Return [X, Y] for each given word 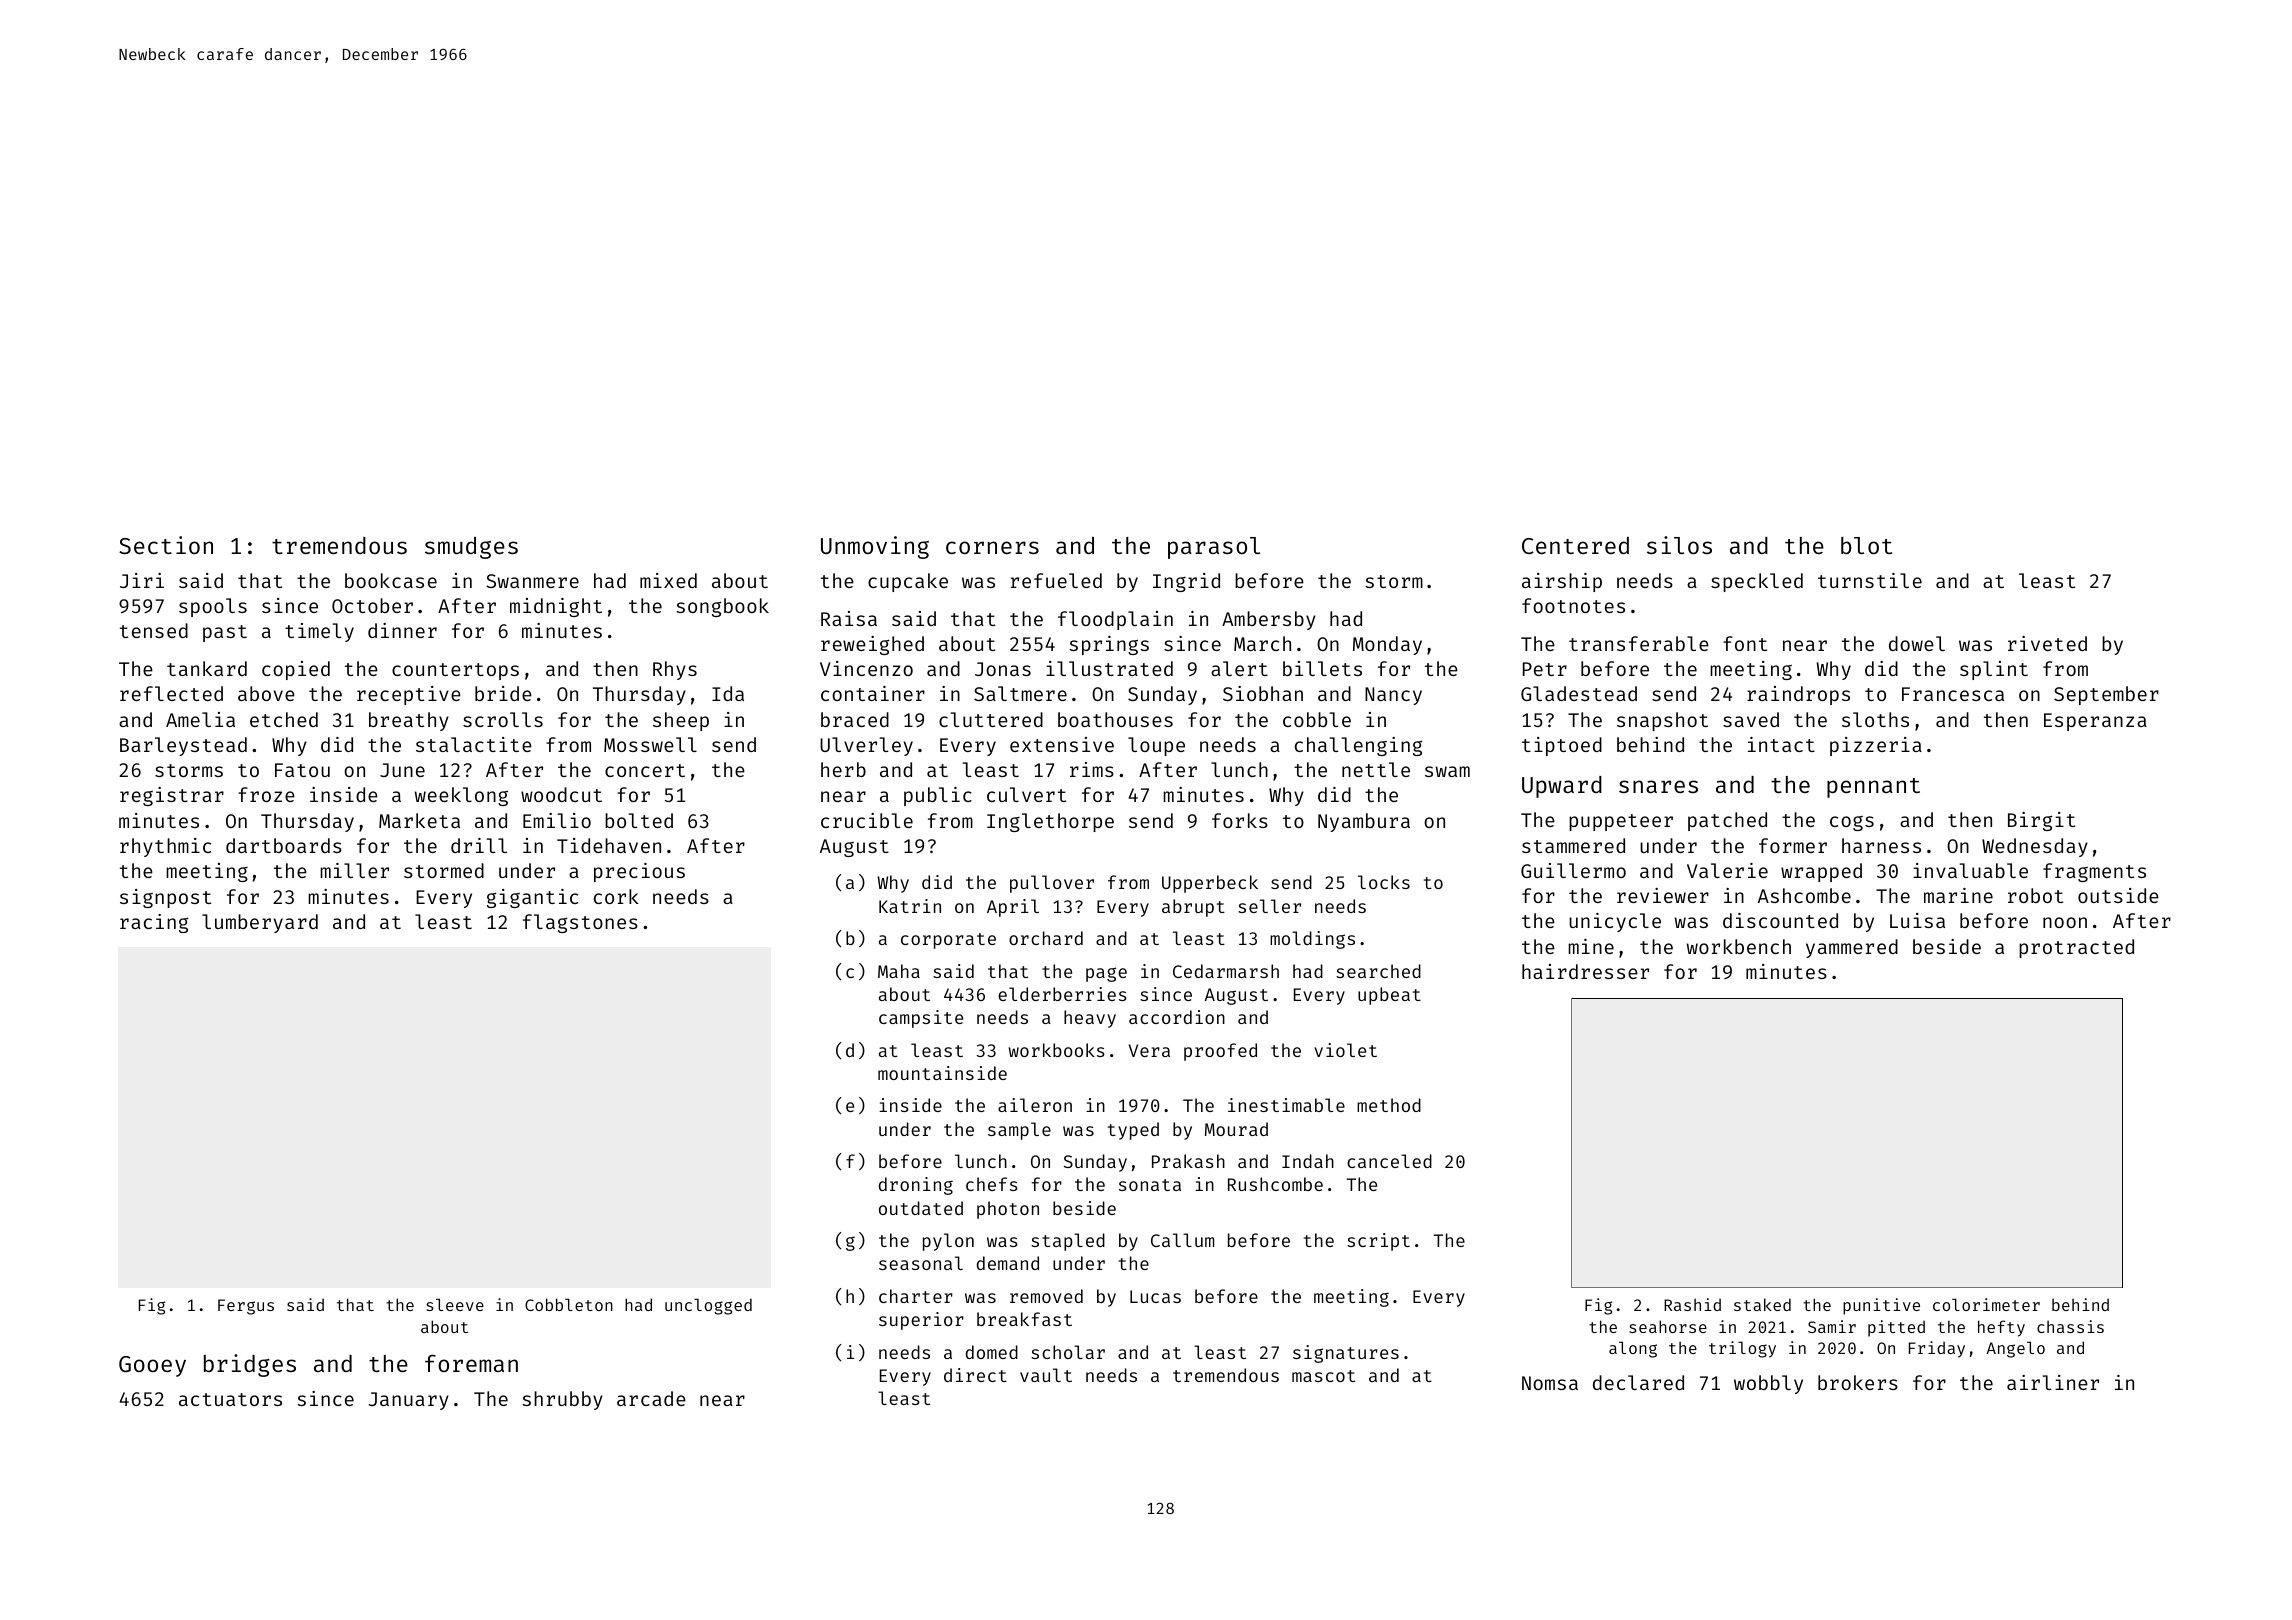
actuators [230, 1399]
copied [296, 670]
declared [1638, 1382]
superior [921, 1321]
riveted [2047, 643]
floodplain [1115, 620]
